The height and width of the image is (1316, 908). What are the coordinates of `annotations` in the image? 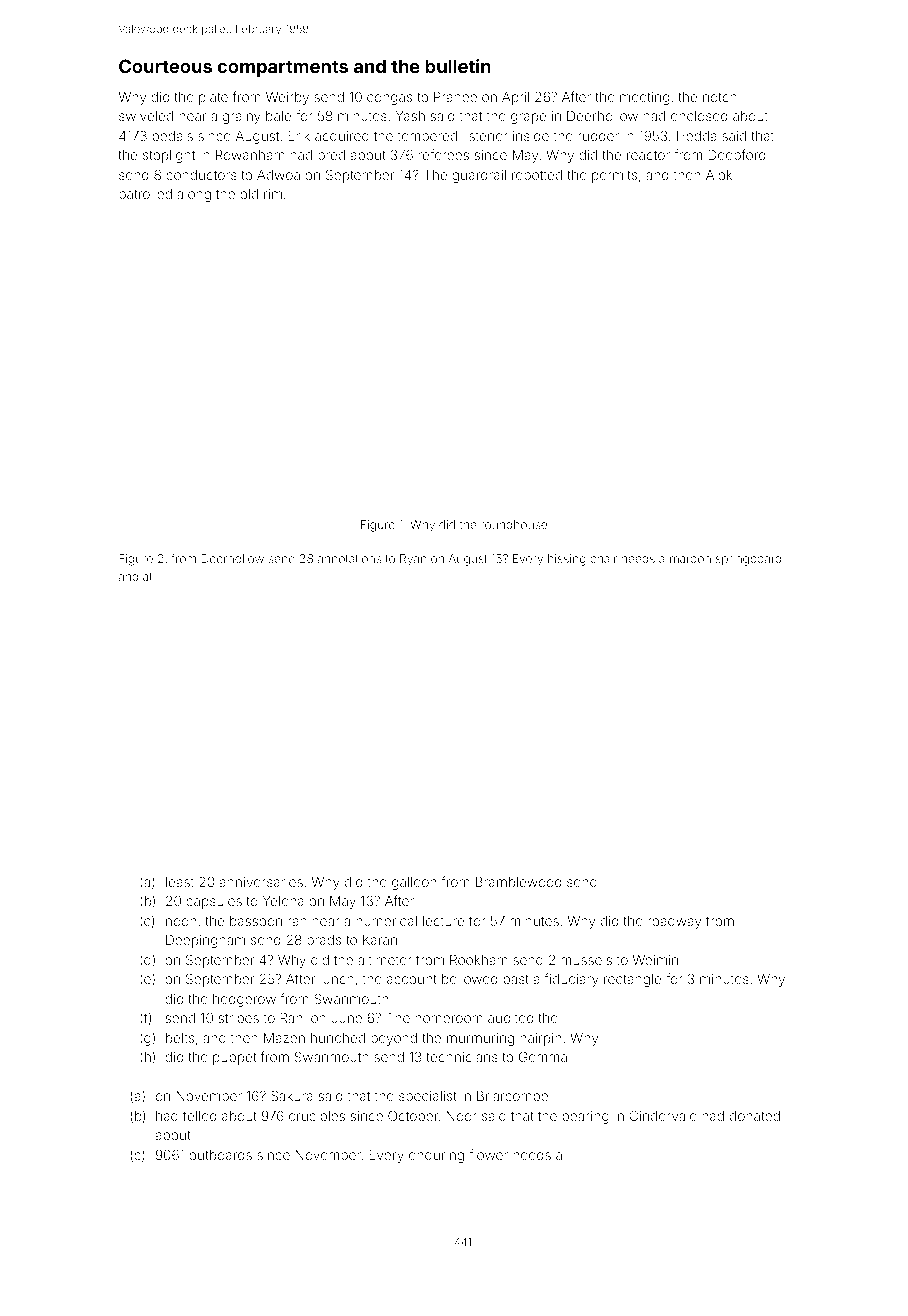 It's located at (349, 558).
